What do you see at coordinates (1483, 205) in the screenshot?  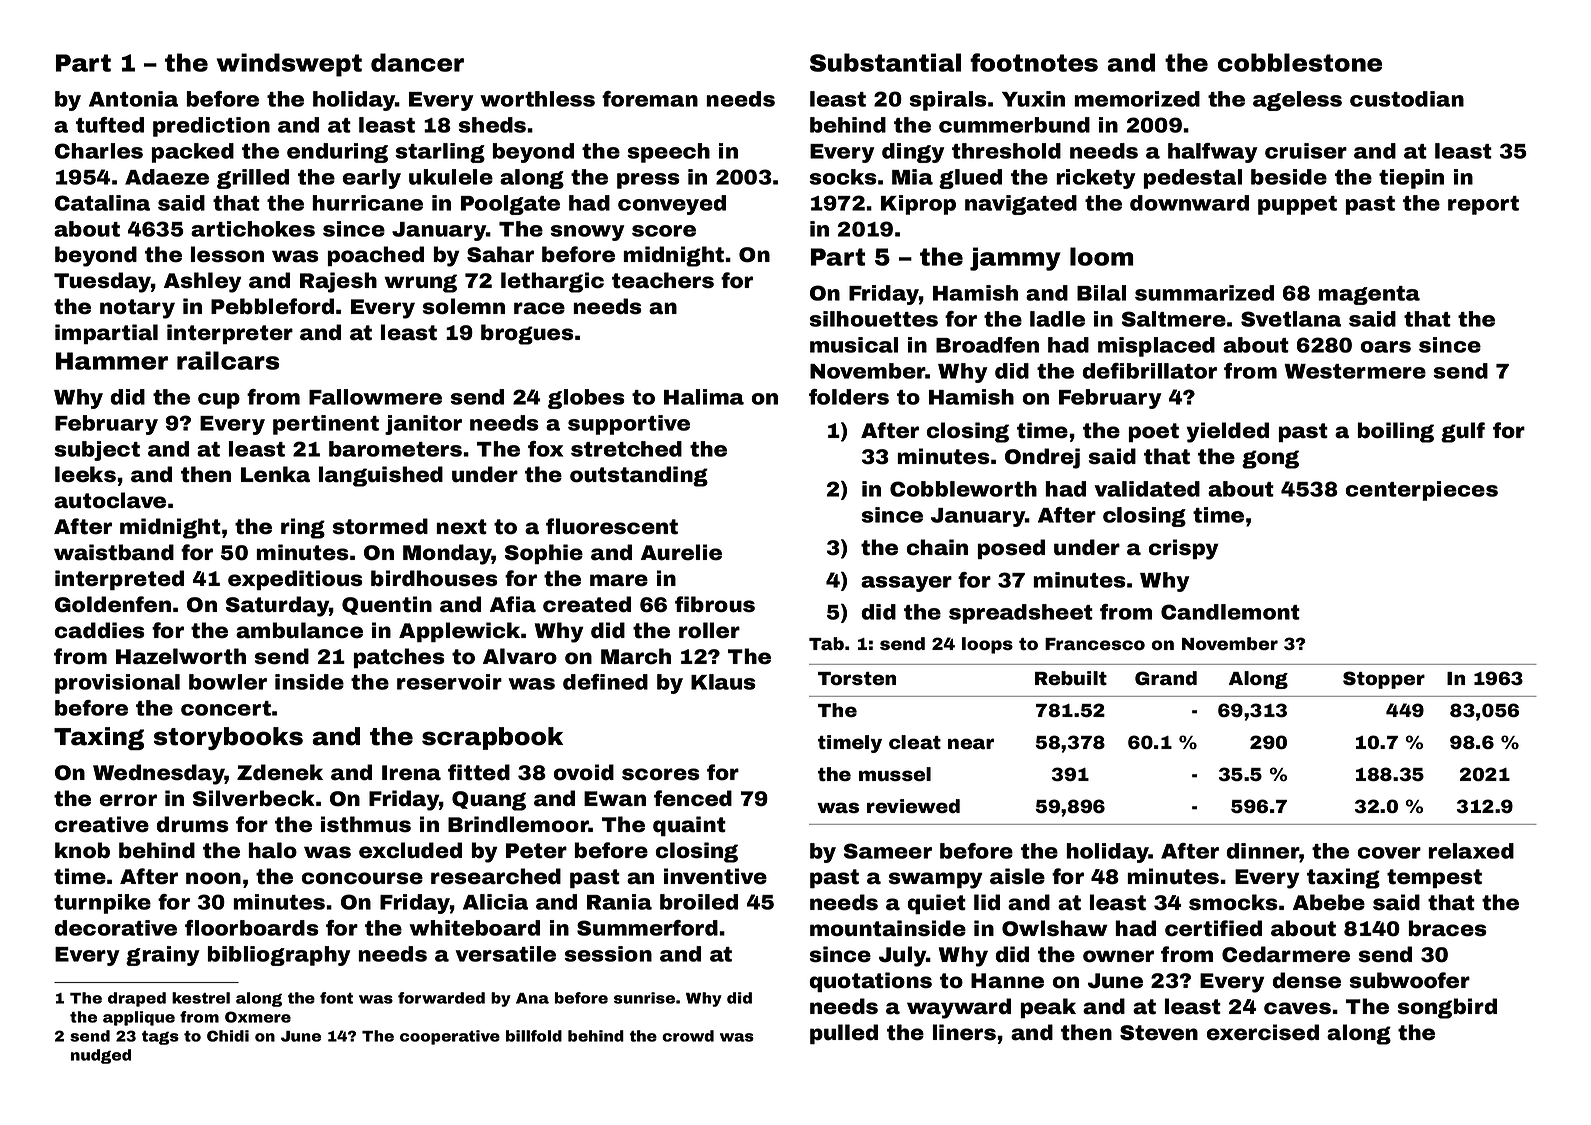 I see `report` at bounding box center [1483, 205].
